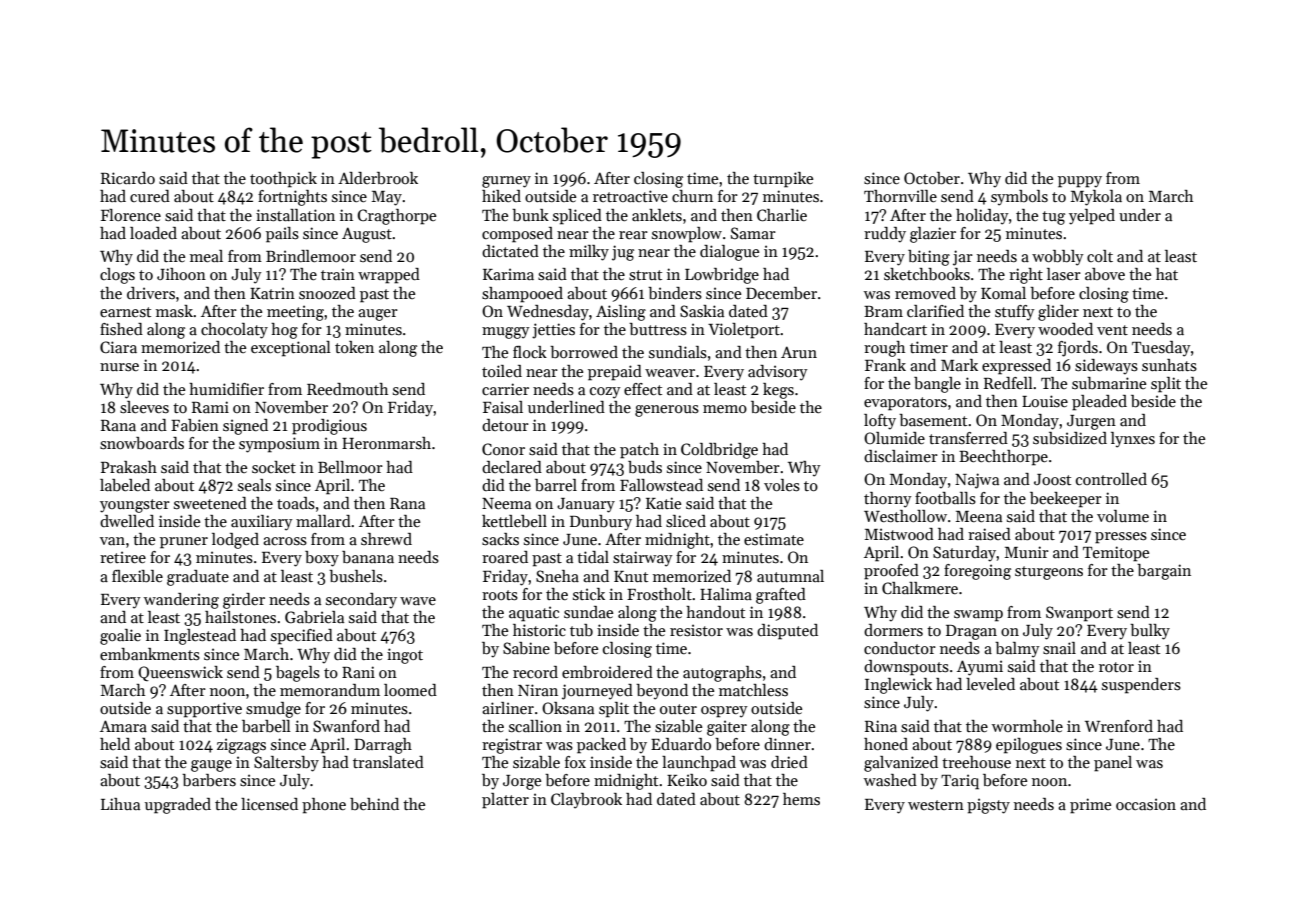 This screenshot has width=1308, height=924. I want to click on Fabien, so click(195, 425).
